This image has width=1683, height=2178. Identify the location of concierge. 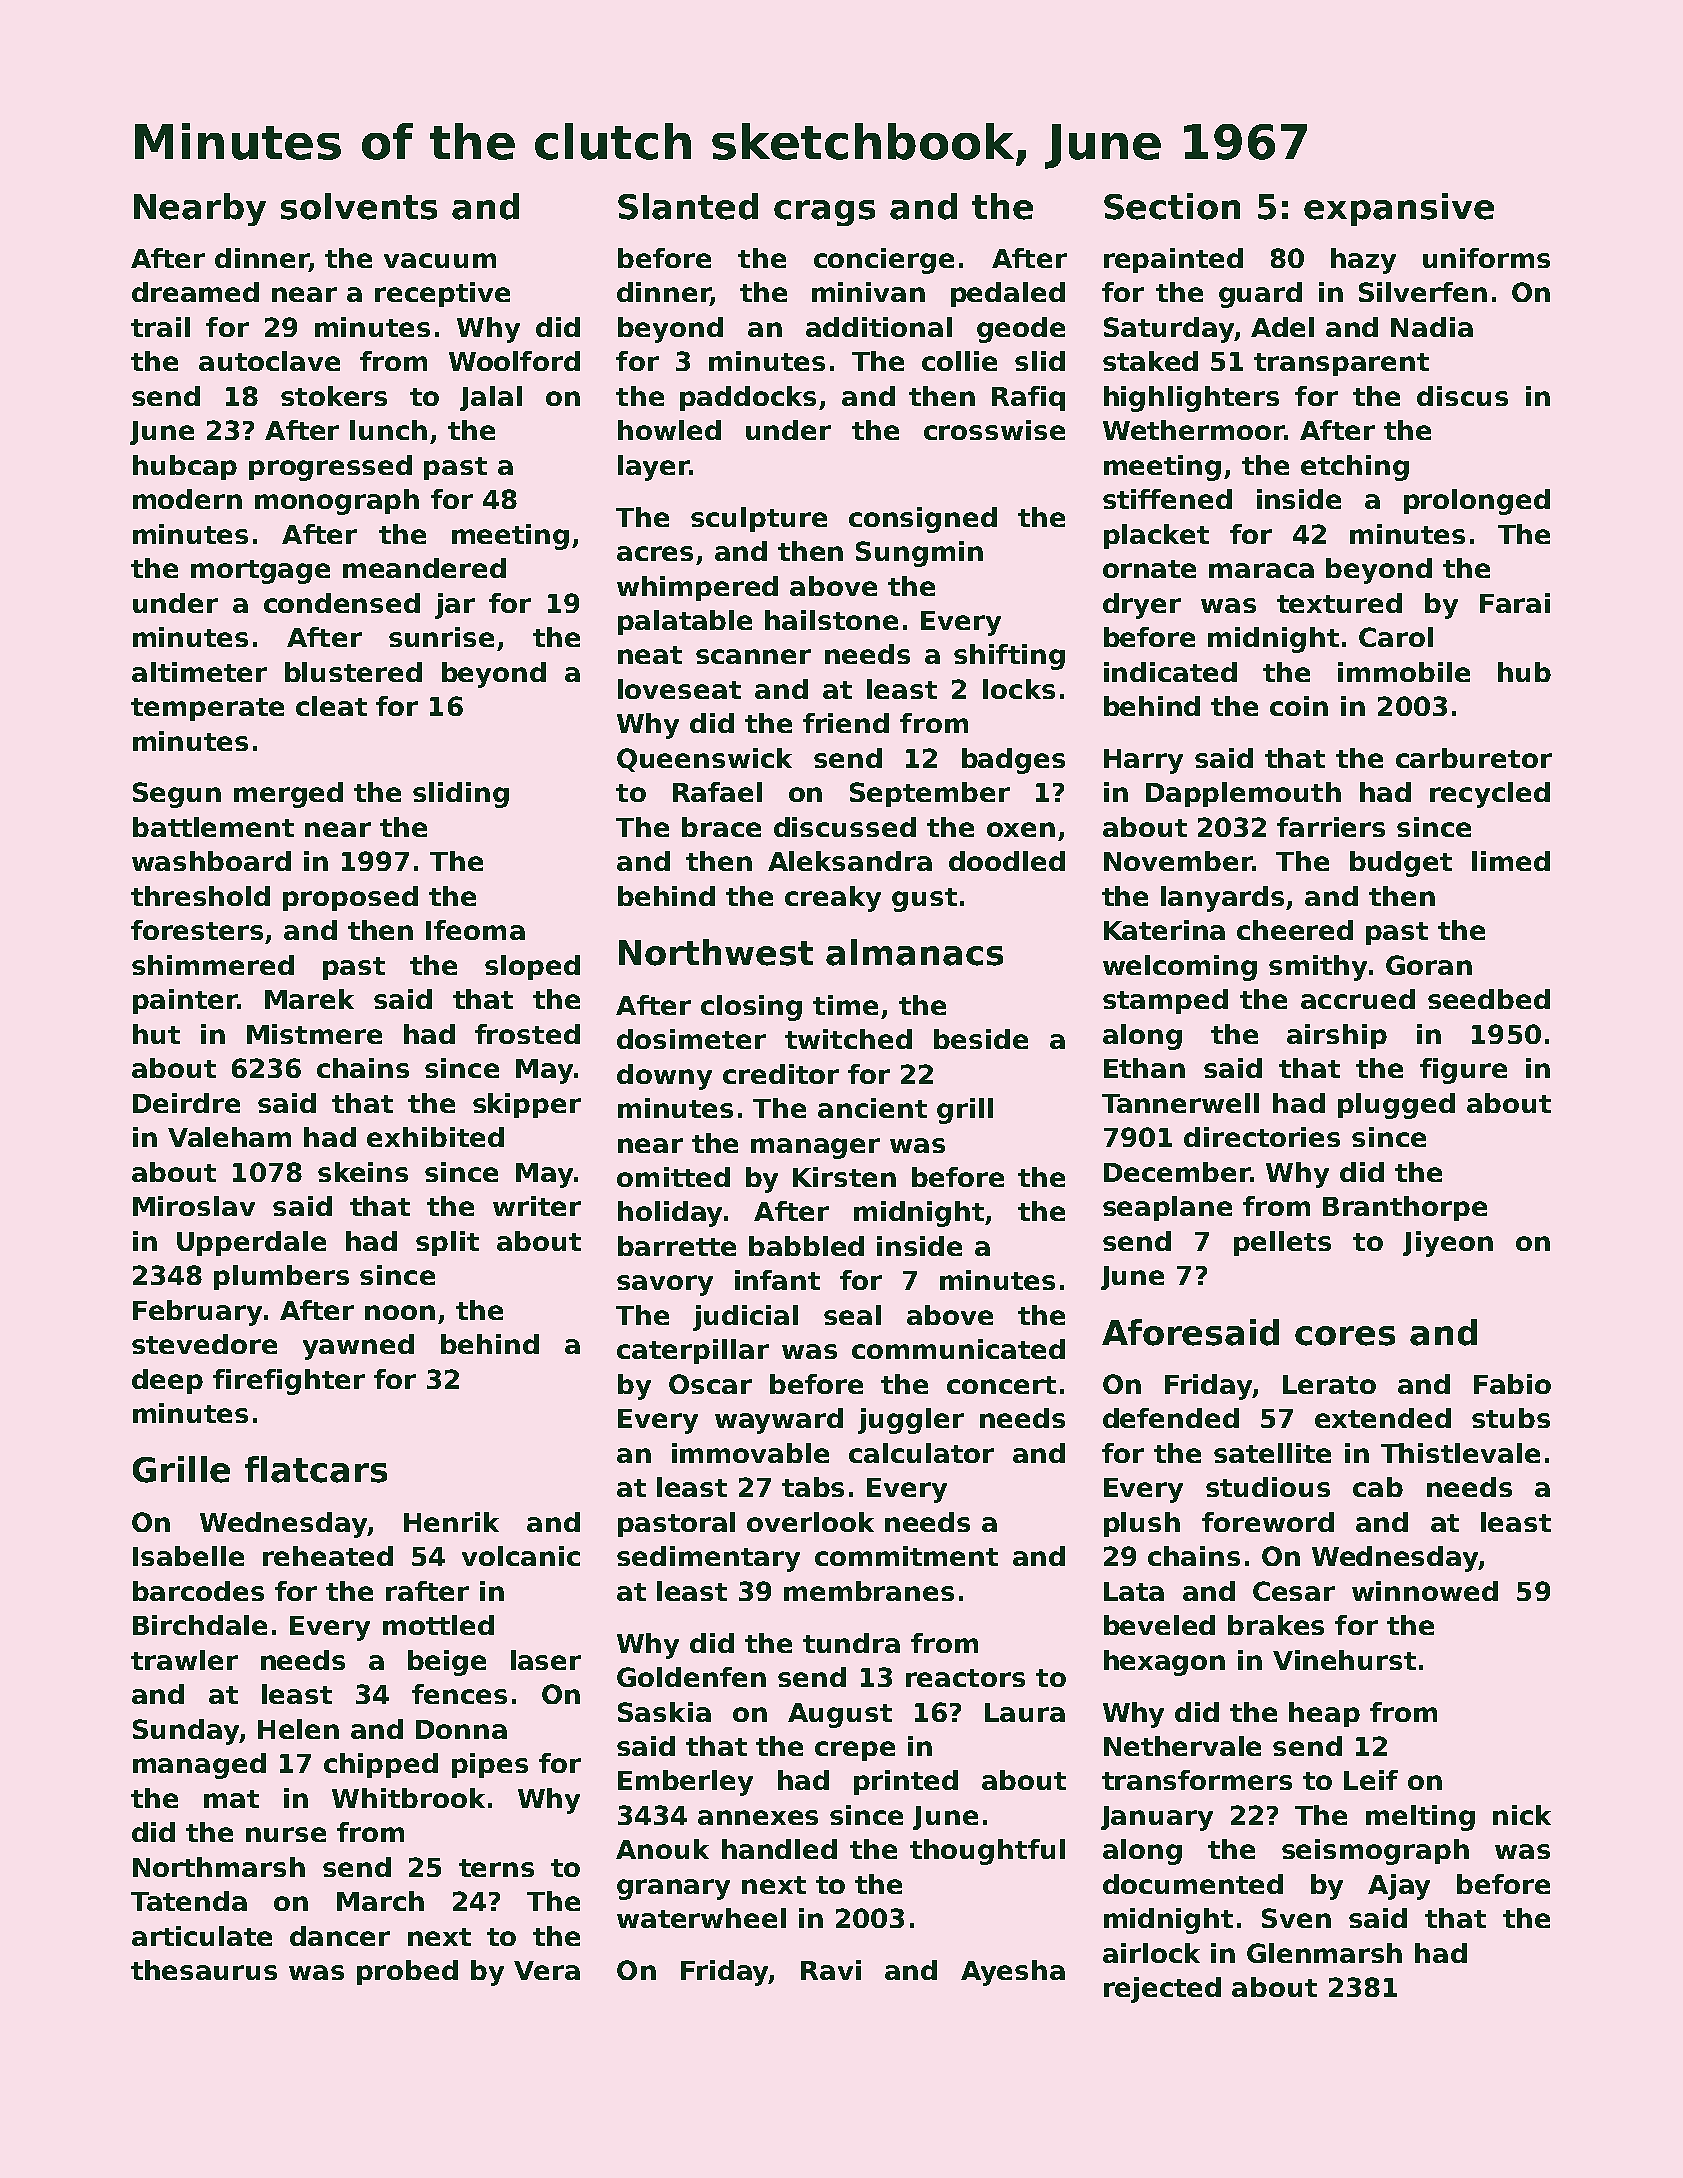
(884, 261).
